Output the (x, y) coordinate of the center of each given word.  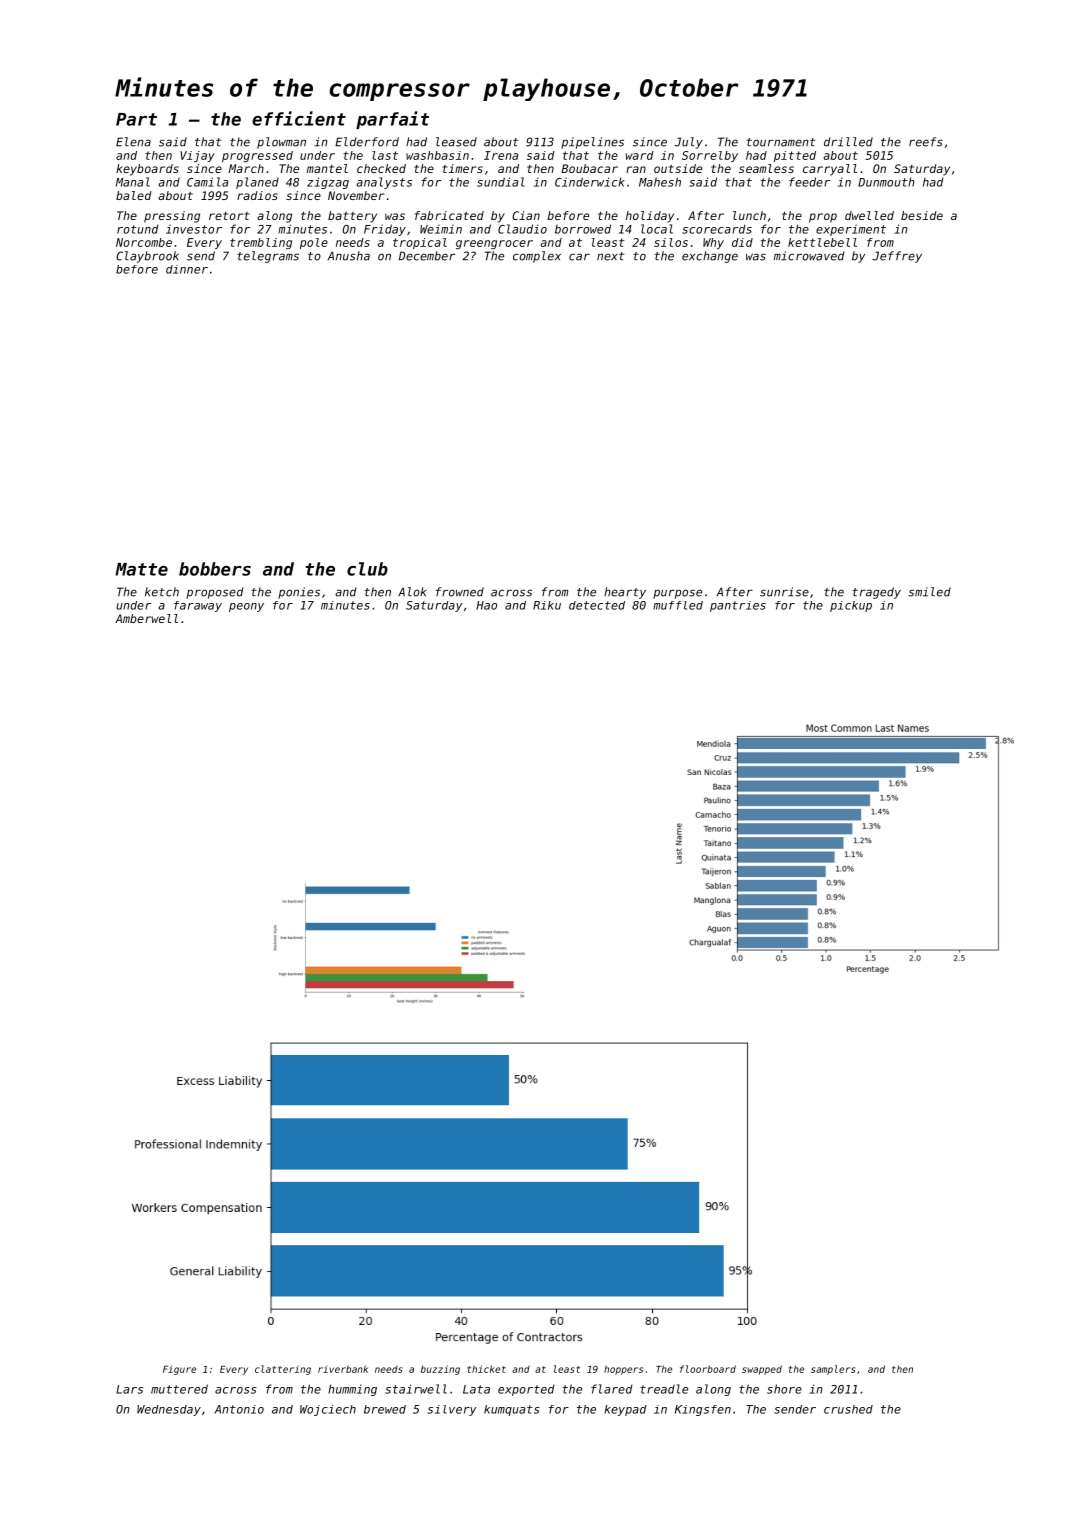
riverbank (343, 1369)
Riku (547, 605)
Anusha (349, 256)
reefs (926, 142)
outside (678, 168)
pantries (738, 606)
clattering (283, 1370)
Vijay (197, 156)
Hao (486, 605)
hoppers (623, 1370)
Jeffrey (897, 257)
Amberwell (146, 618)
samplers (833, 1370)
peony (246, 607)
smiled (930, 592)
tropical (420, 243)
